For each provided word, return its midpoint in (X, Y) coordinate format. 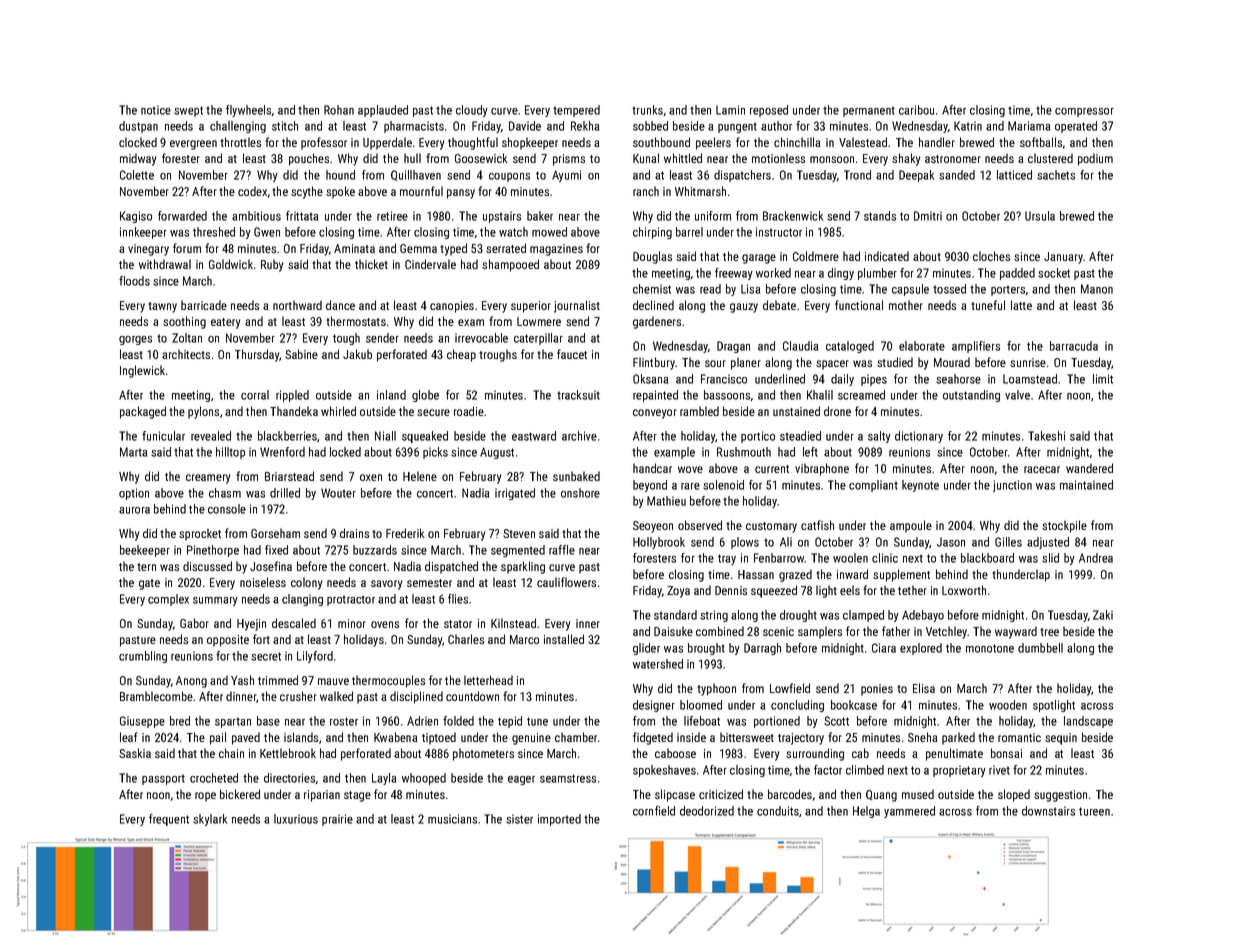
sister (519, 819)
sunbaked (576, 476)
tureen (1094, 811)
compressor (1084, 112)
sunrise (1028, 362)
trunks (647, 110)
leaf (129, 737)
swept (188, 111)
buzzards (375, 550)
